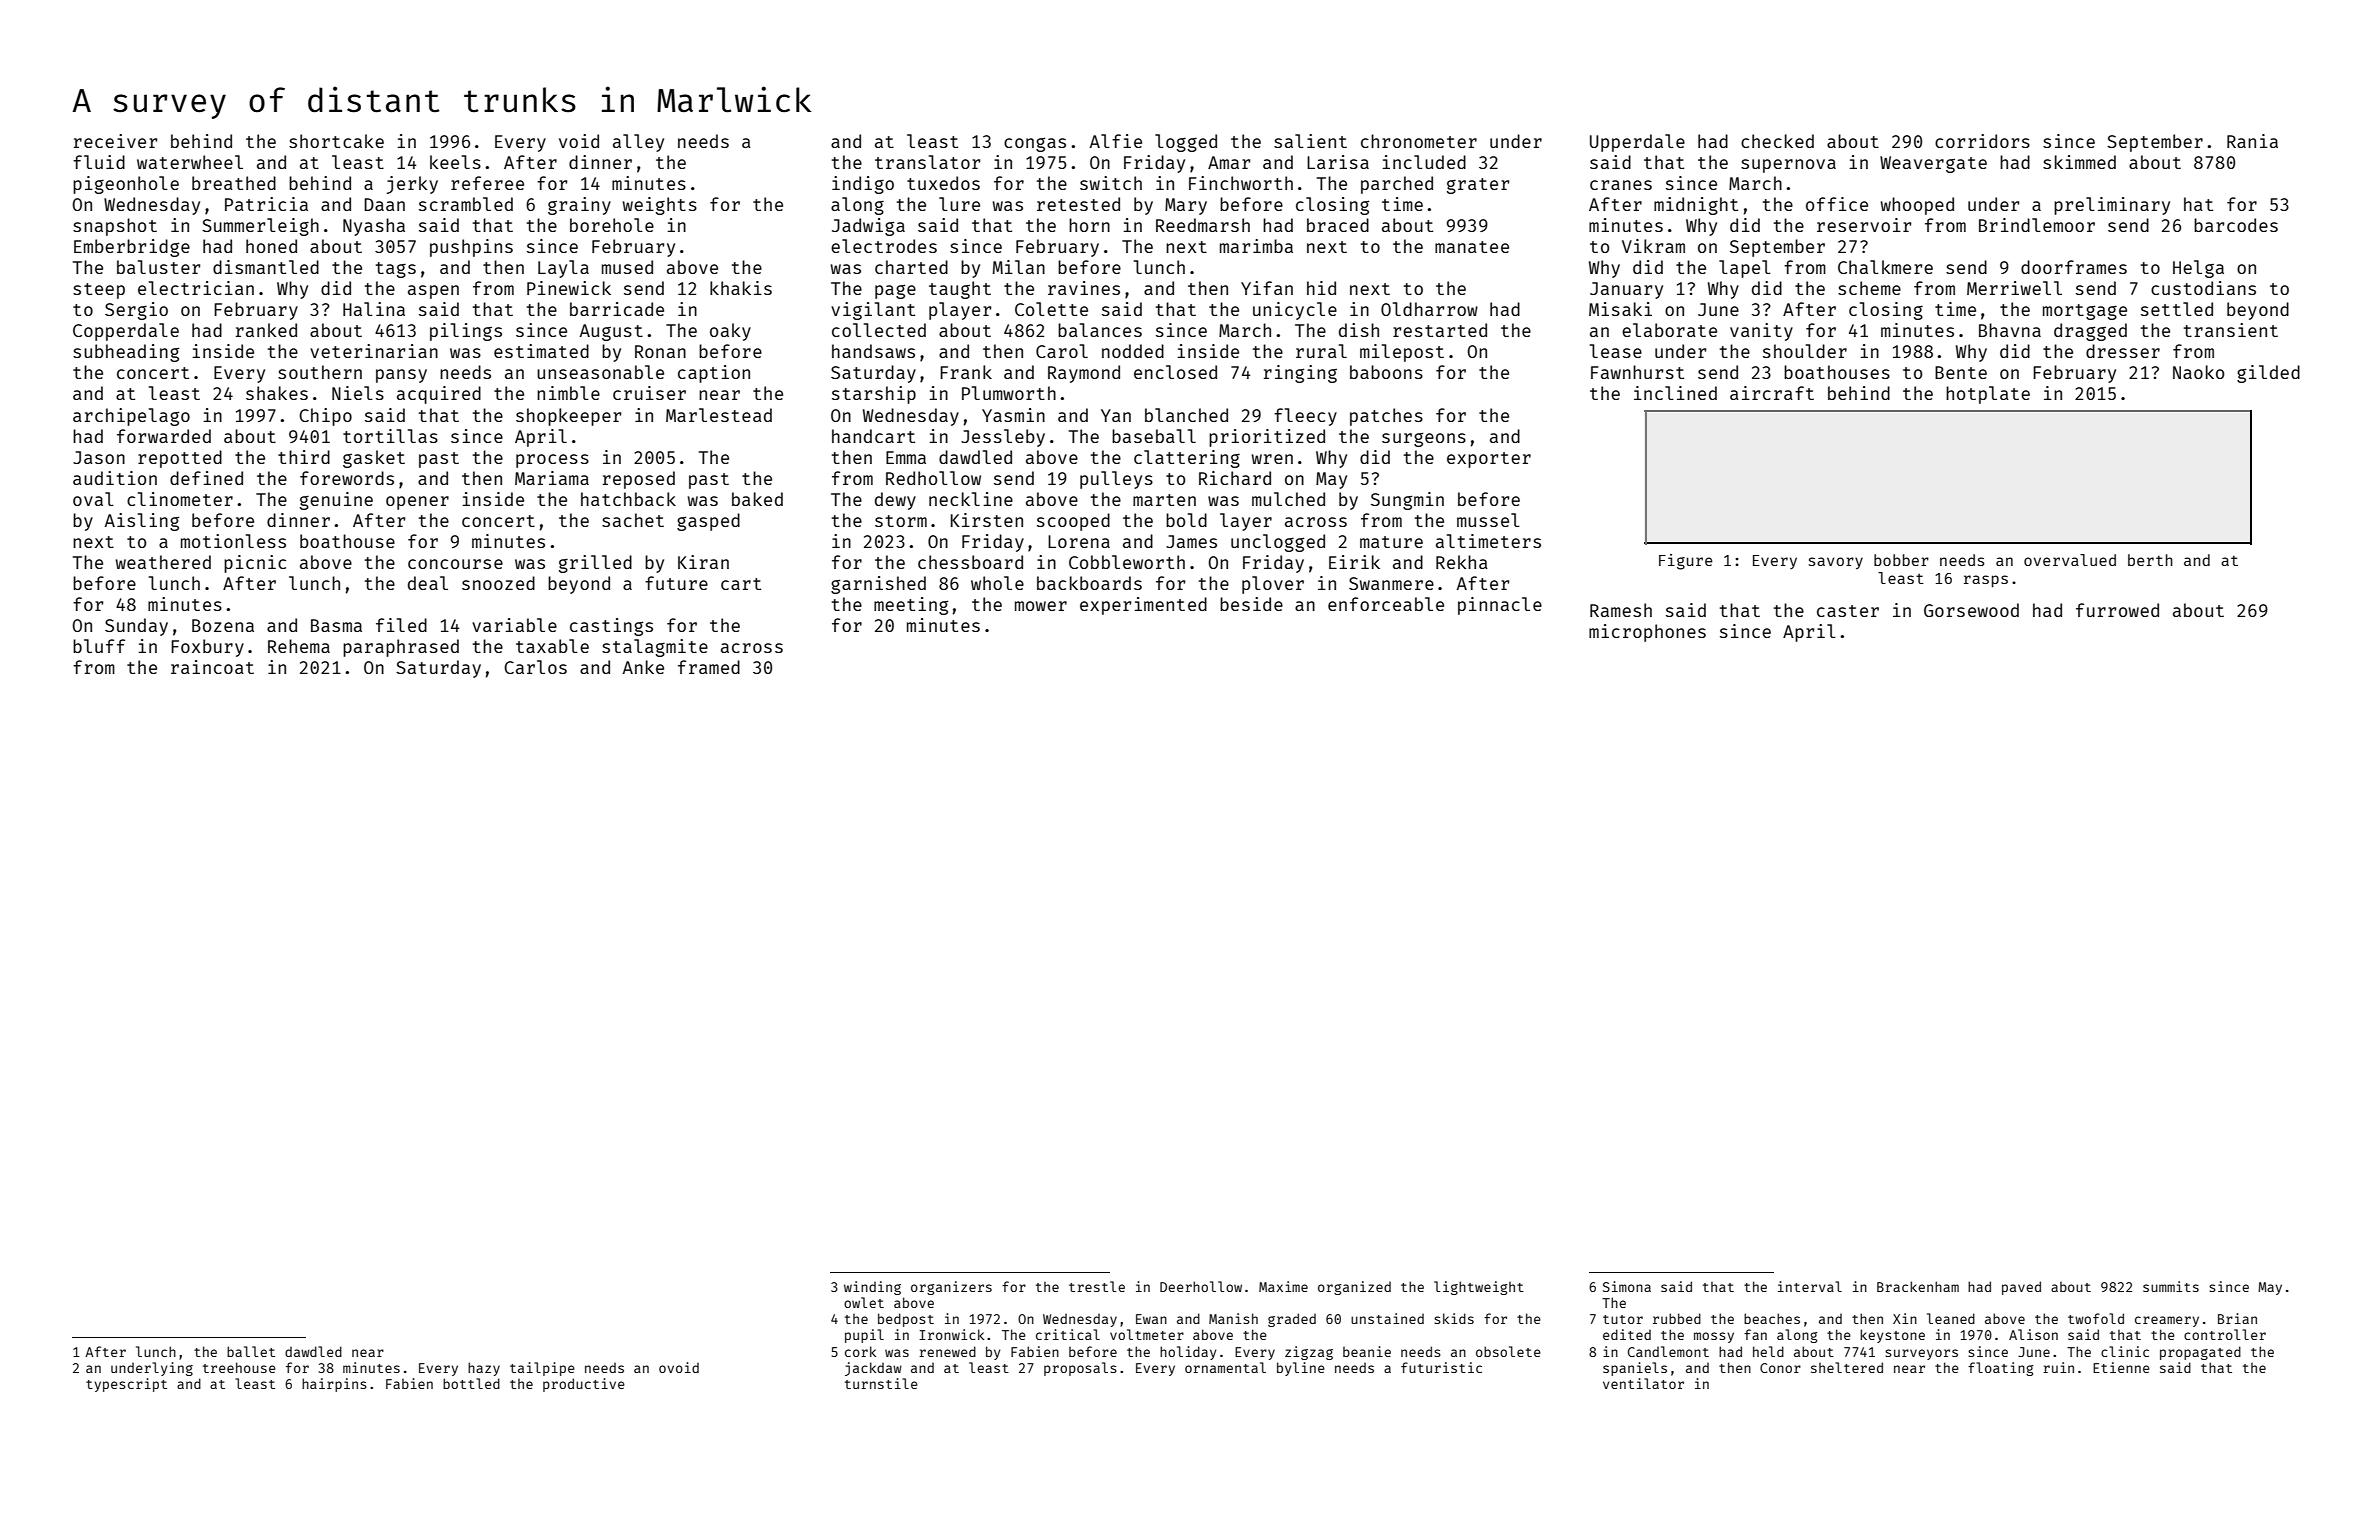  Describe the element at coordinates (906, 1320) in the screenshot. I see `bedpost` at that location.
